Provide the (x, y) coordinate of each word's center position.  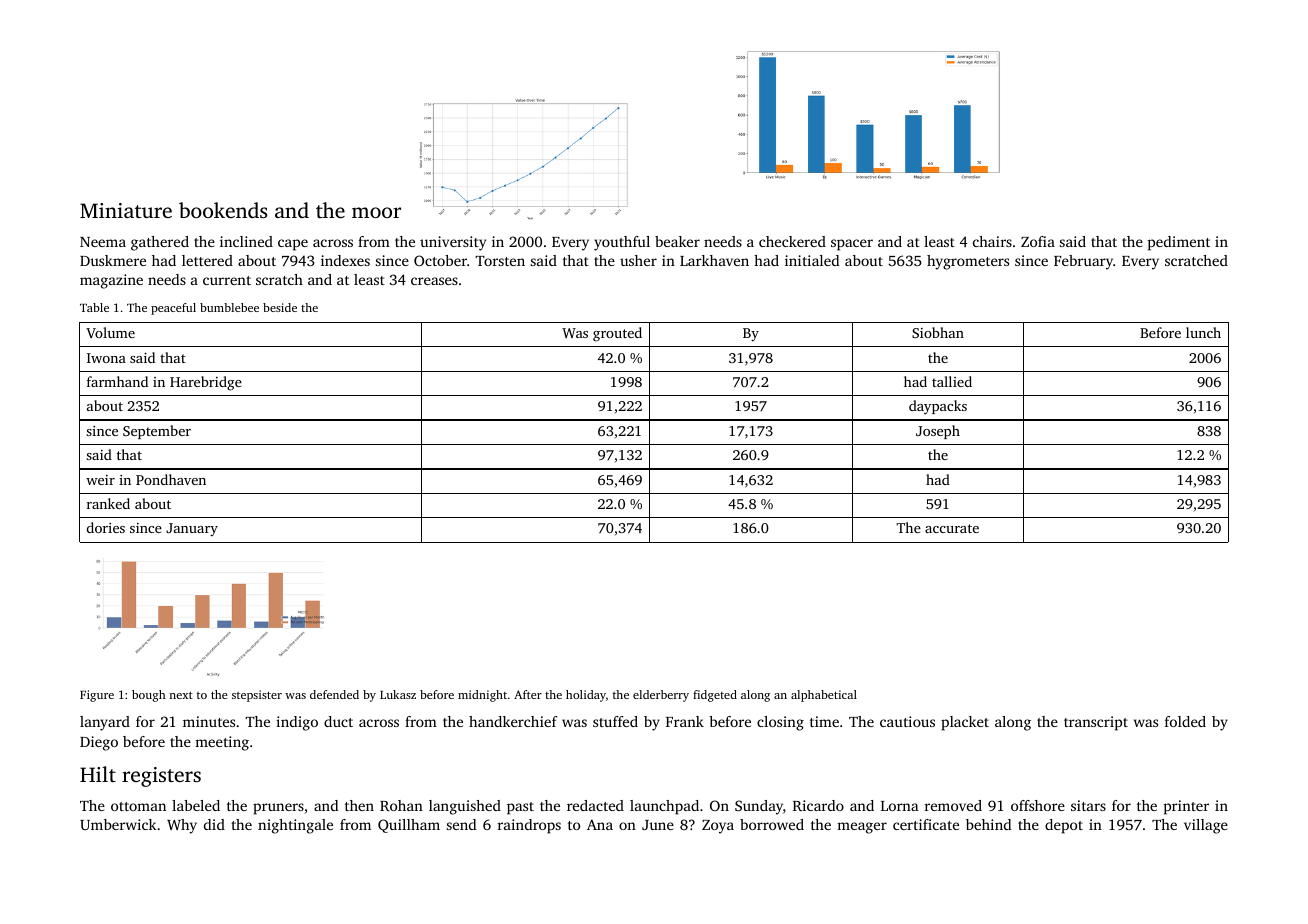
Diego (99, 743)
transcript (1096, 723)
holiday (586, 696)
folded (1185, 721)
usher (638, 260)
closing (780, 723)
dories (106, 527)
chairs (992, 241)
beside (280, 307)
